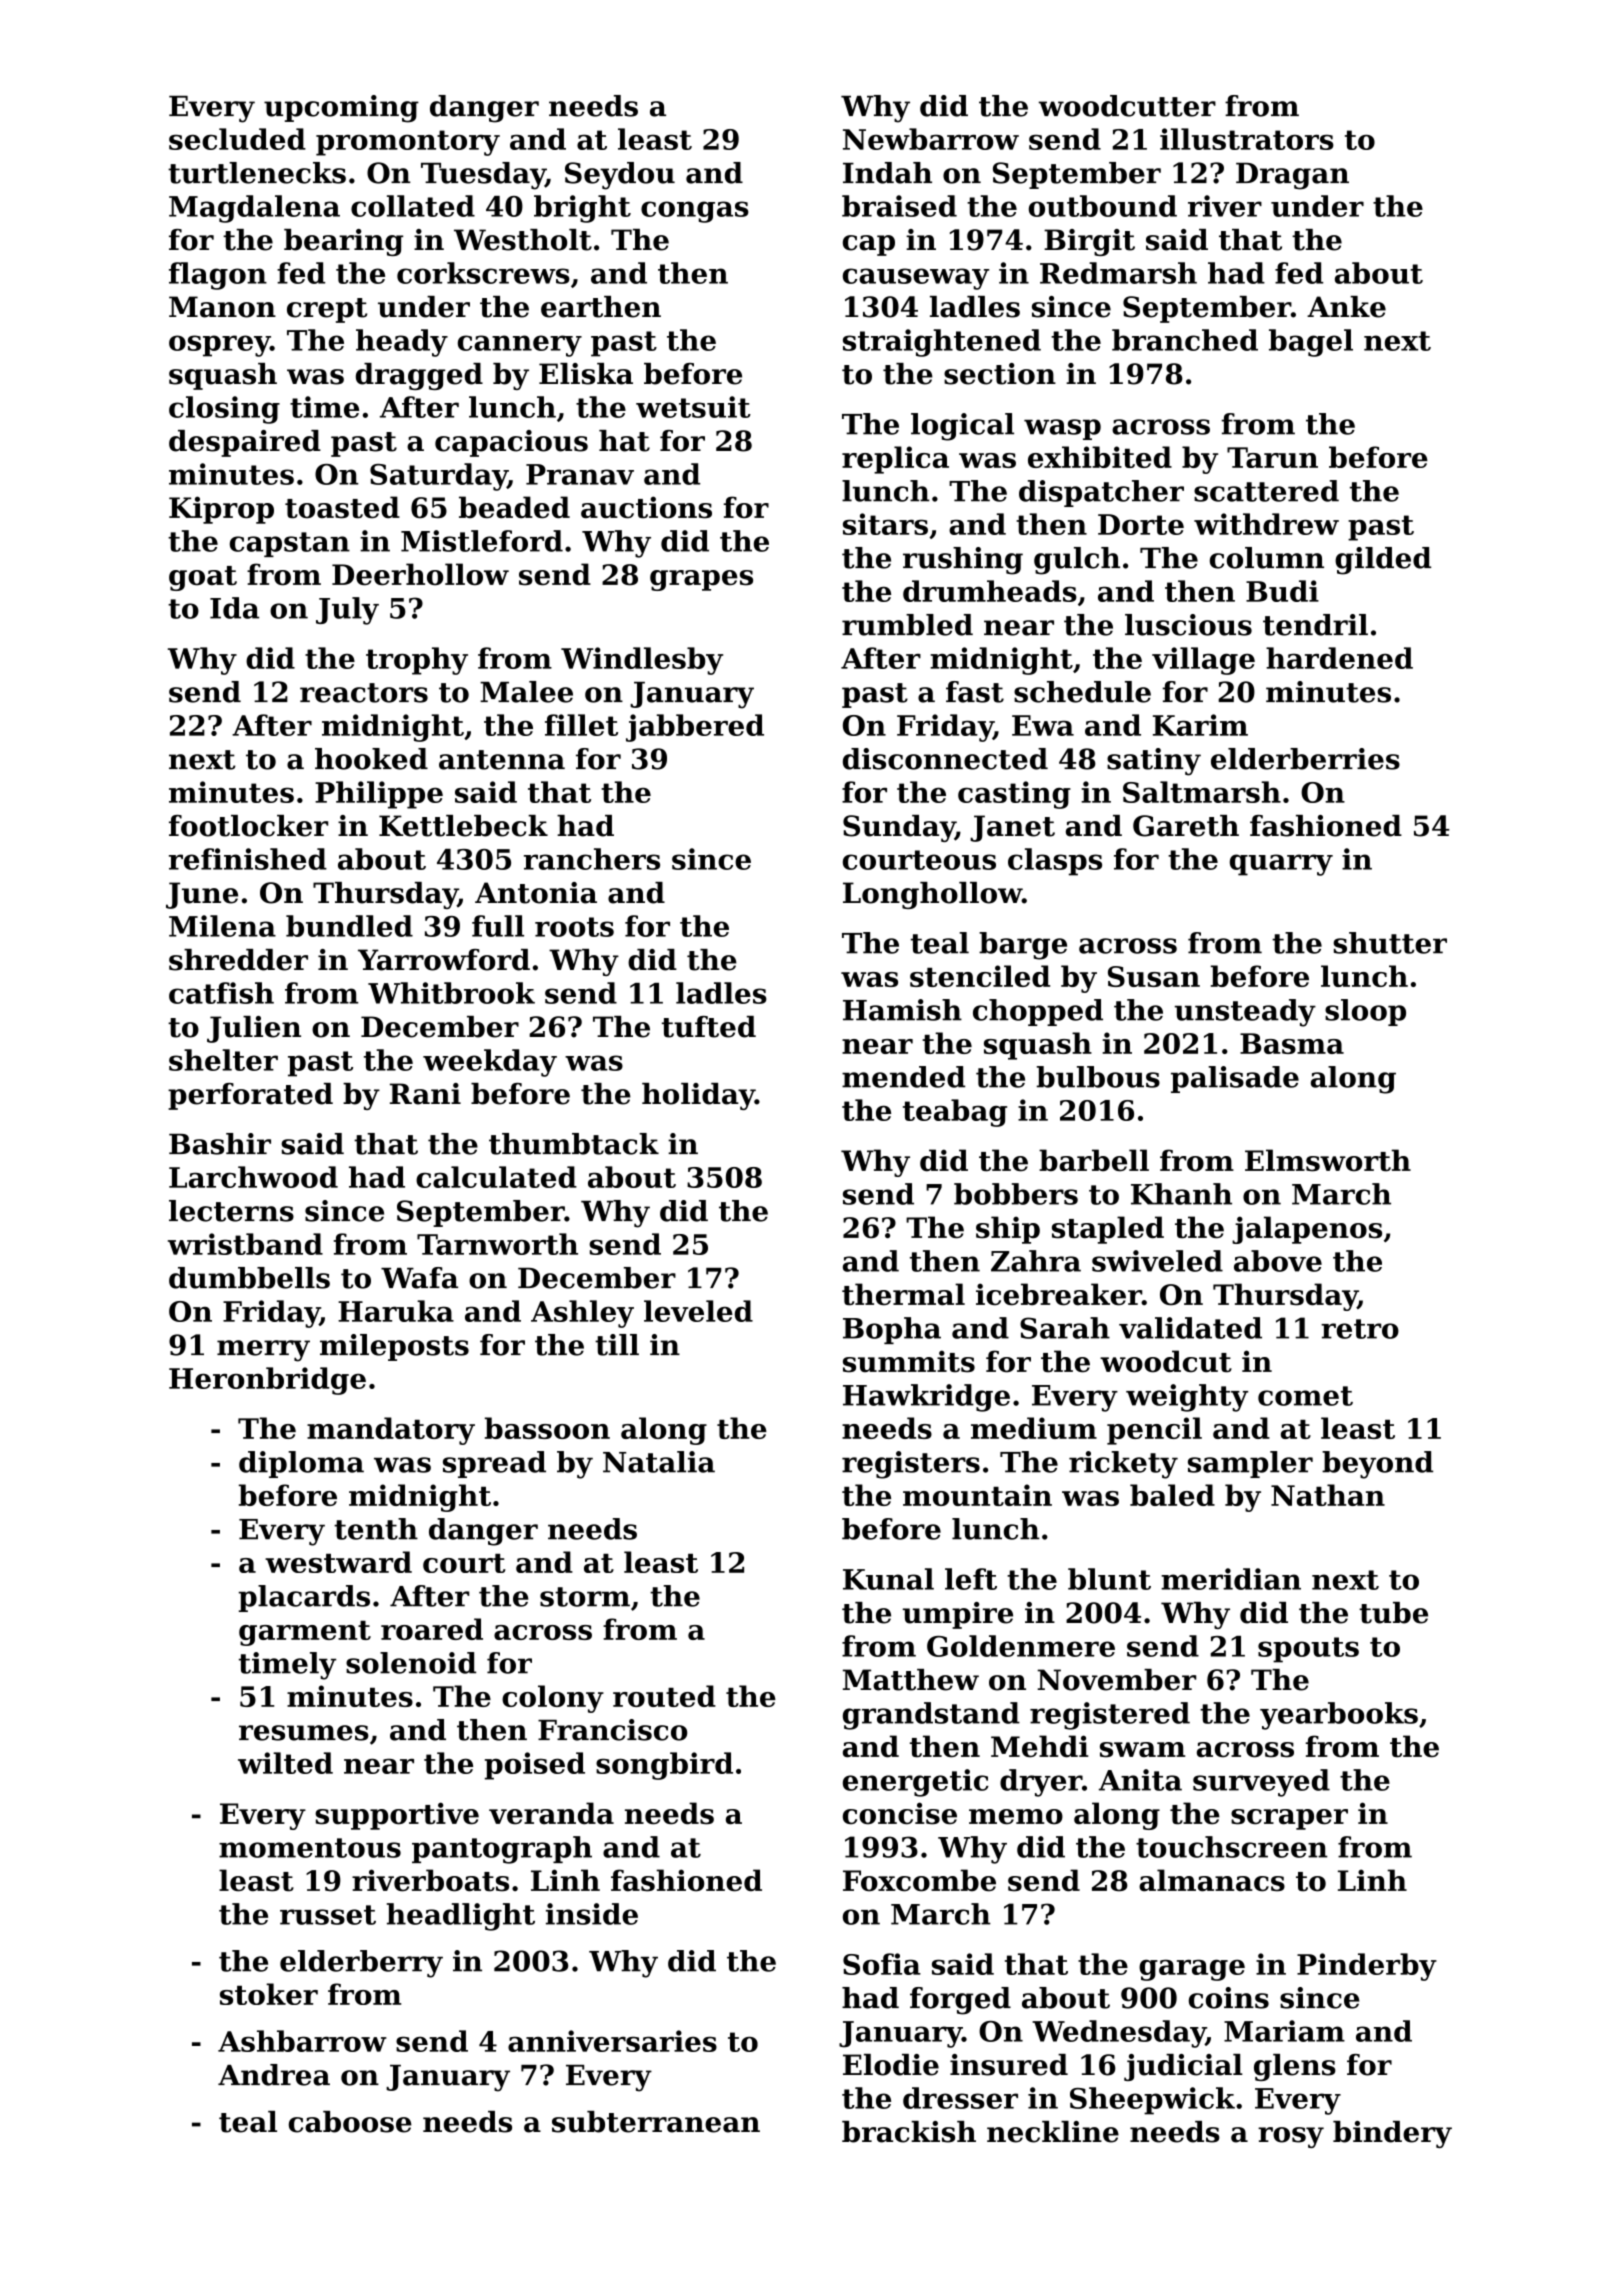 The height and width of the screenshot is (2292, 1620). Describe the element at coordinates (350, 2122) in the screenshot. I see `caboose` at that location.
